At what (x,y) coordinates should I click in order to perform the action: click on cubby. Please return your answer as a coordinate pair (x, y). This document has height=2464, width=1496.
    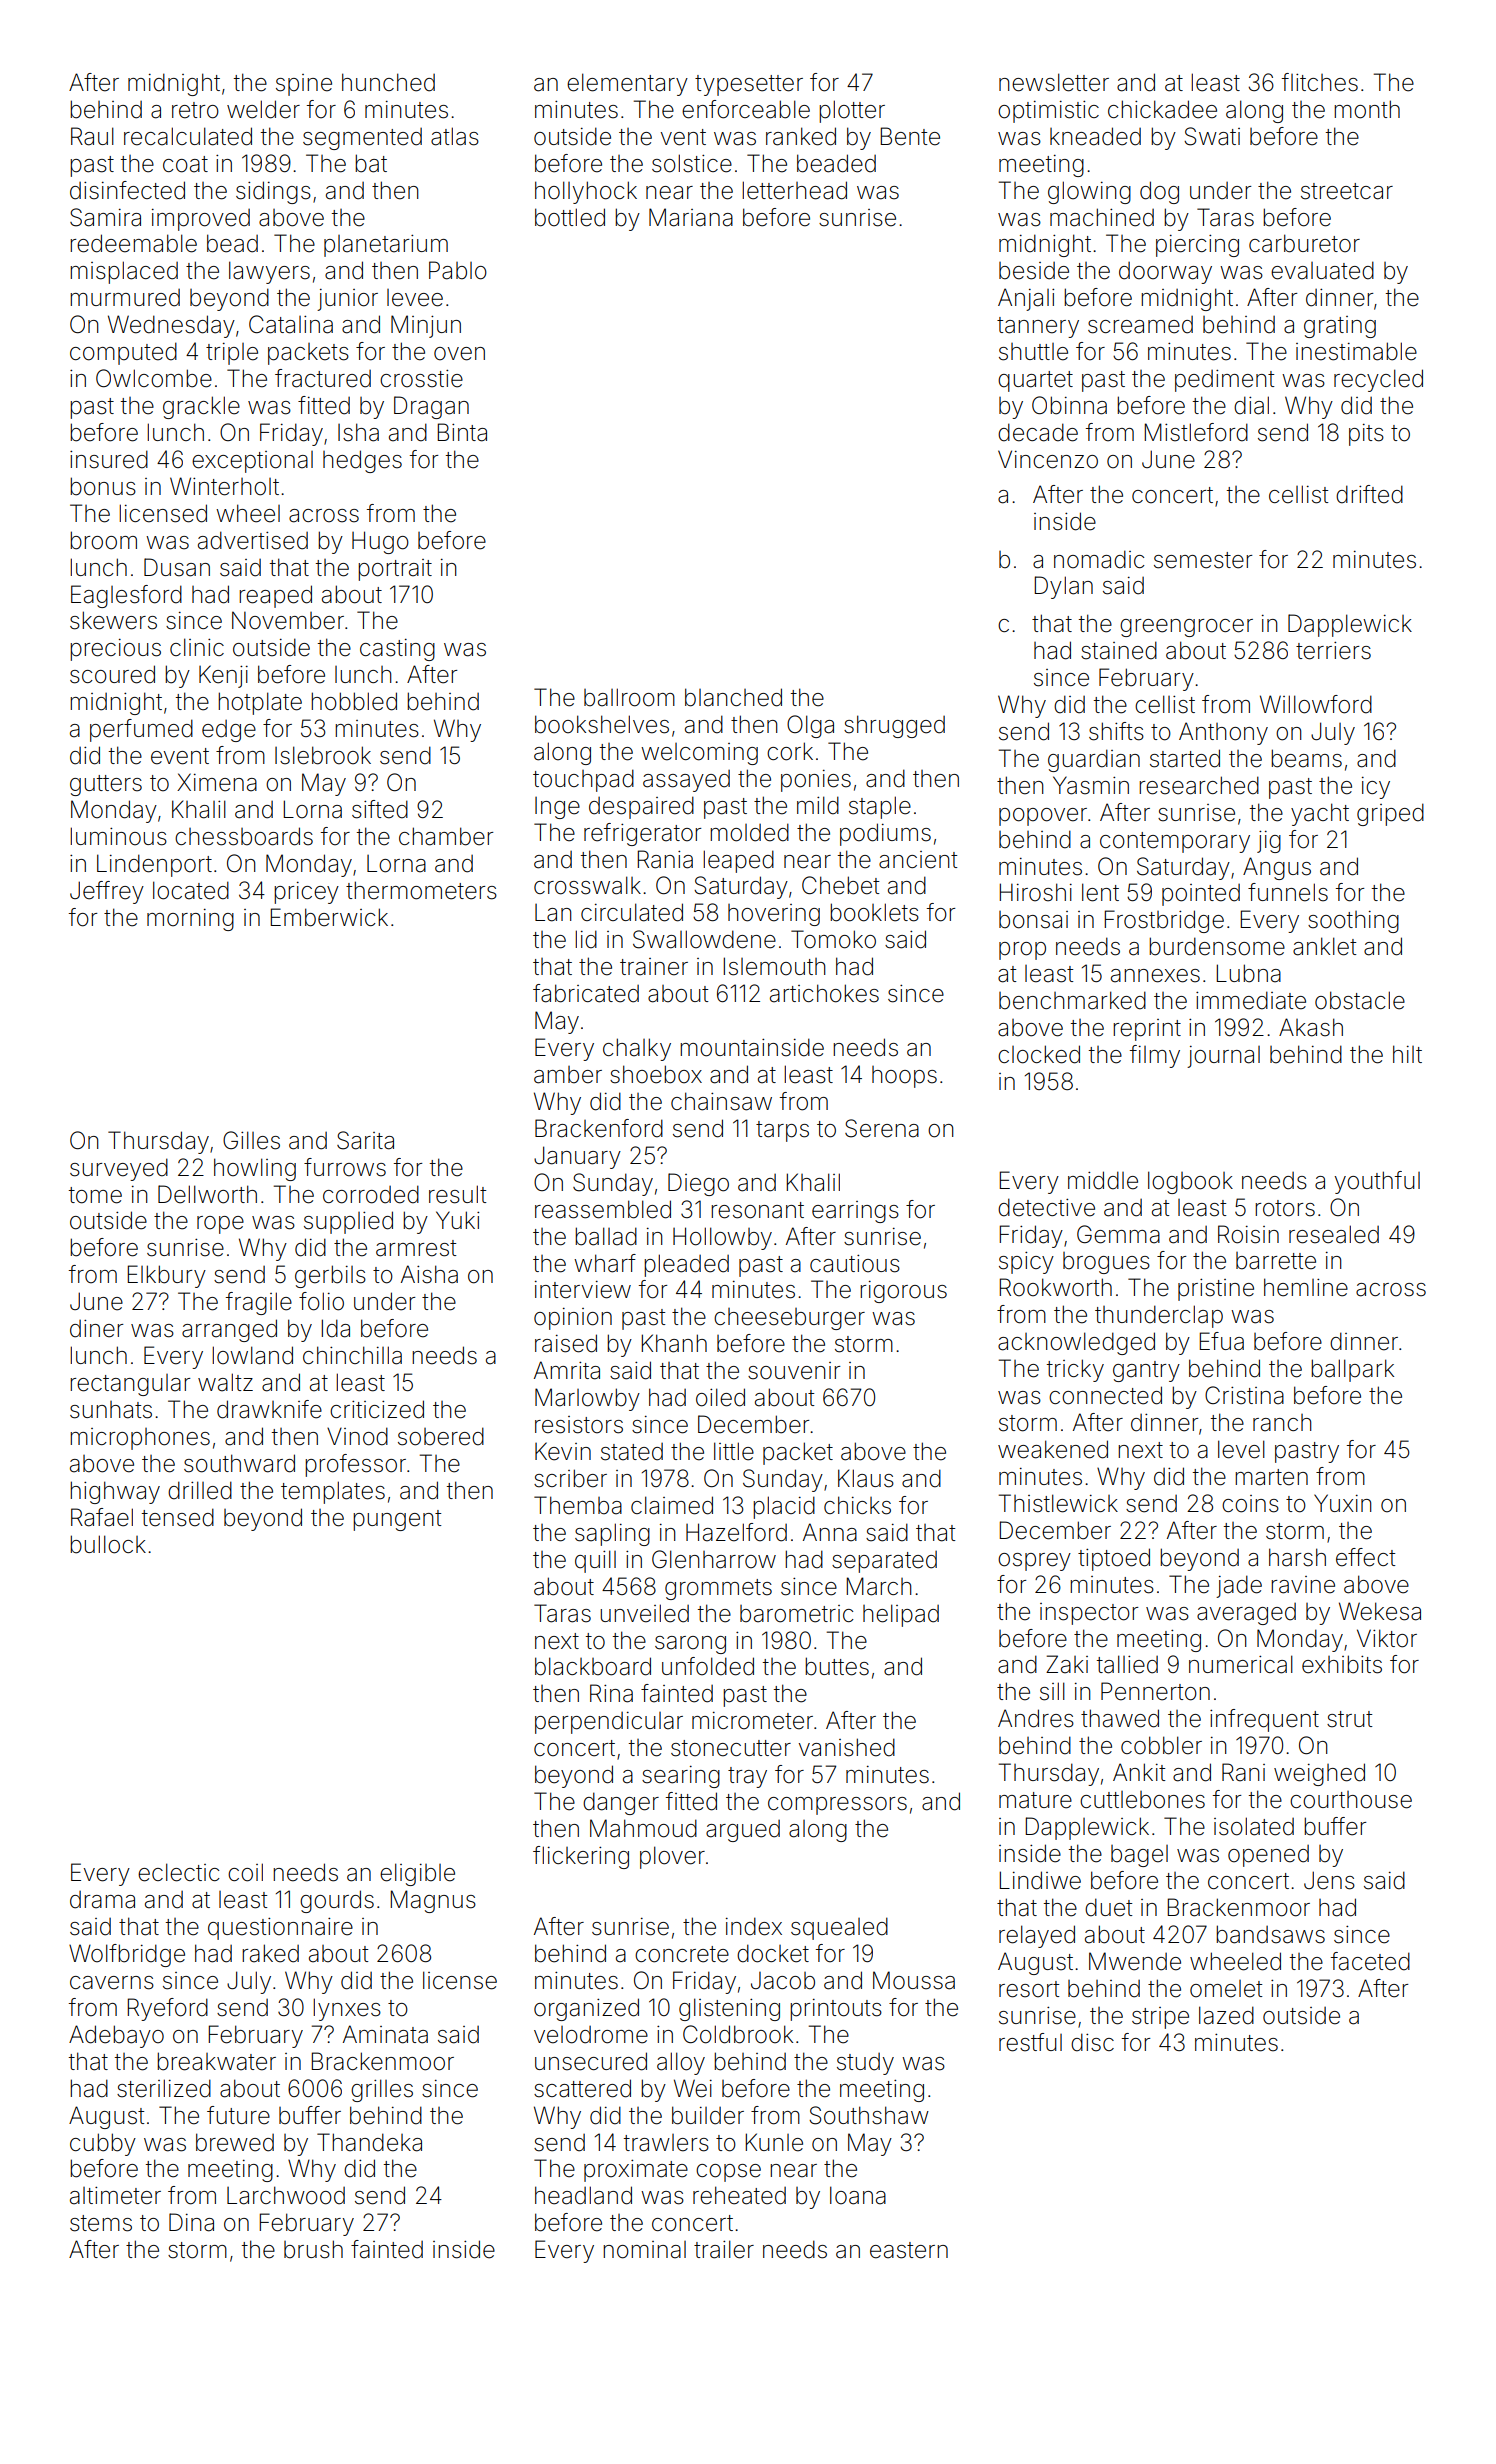
    Looking at the image, I should click on (103, 2144).
